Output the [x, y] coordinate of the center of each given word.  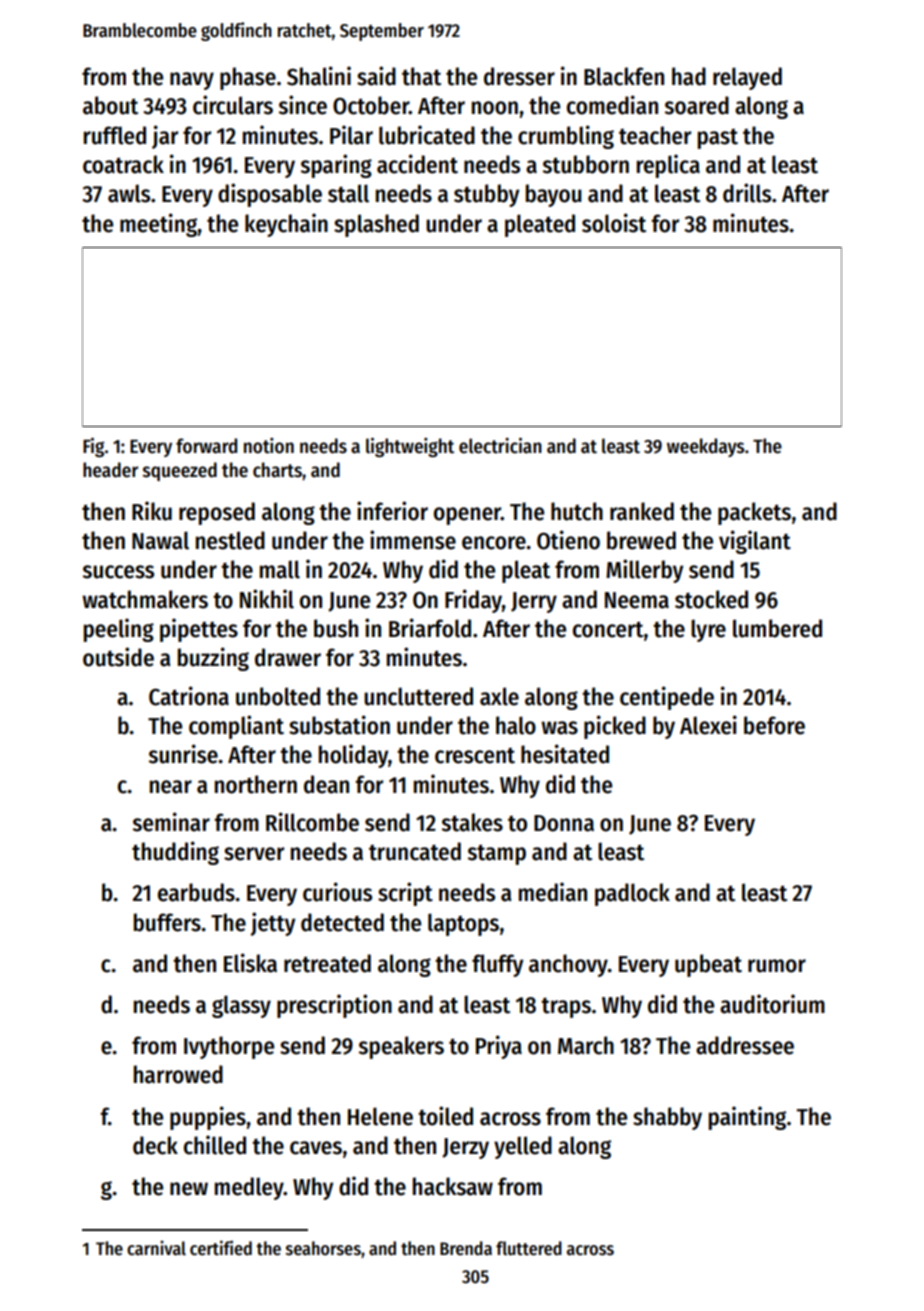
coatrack [123, 164]
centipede [667, 698]
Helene [380, 1116]
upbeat [708, 965]
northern [256, 784]
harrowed [178, 1074]
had [689, 76]
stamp [496, 854]
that [421, 76]
